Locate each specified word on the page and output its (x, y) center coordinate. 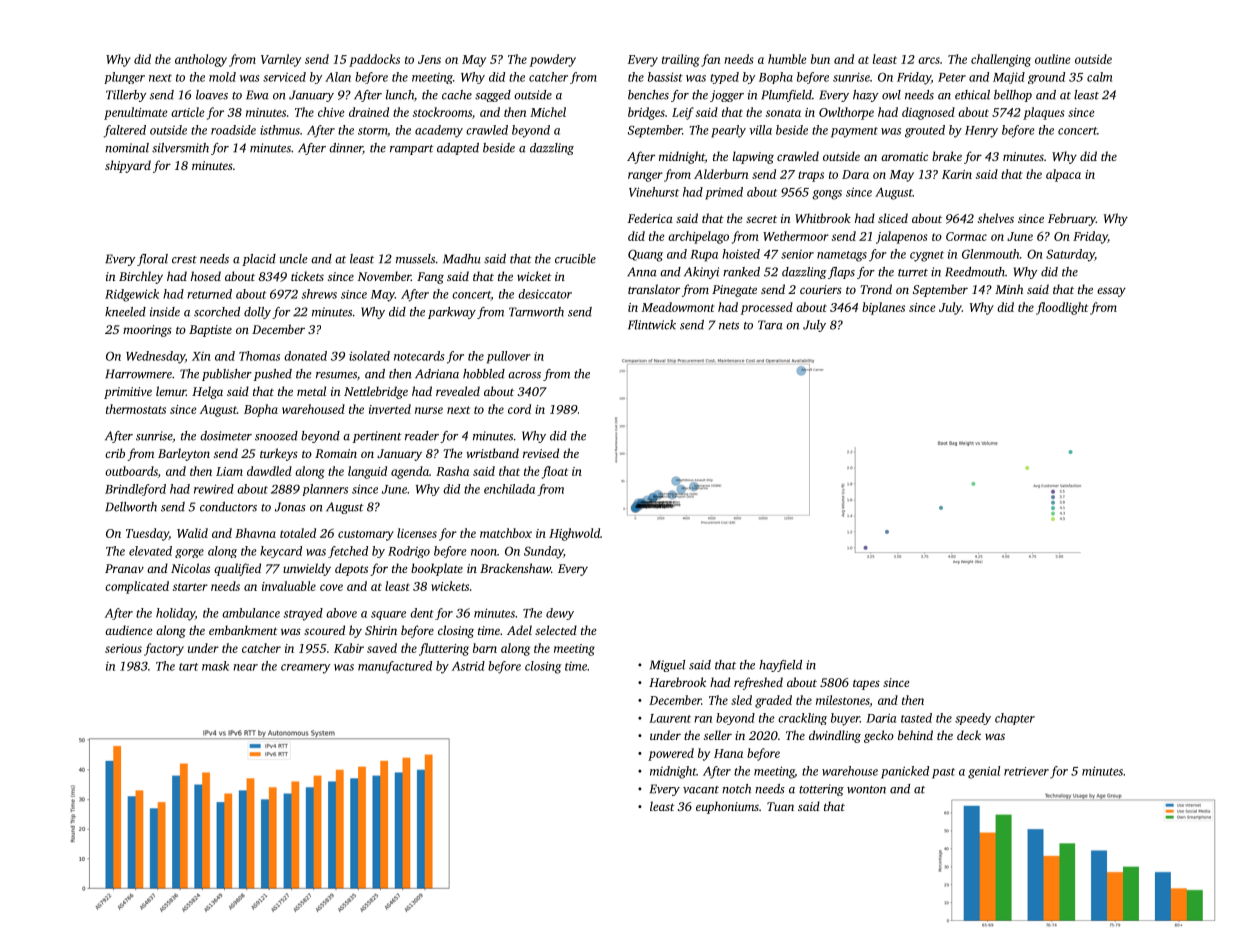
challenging (1001, 60)
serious (123, 648)
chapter (1015, 719)
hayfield (780, 666)
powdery (553, 60)
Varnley (281, 60)
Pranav (124, 568)
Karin (957, 174)
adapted (458, 149)
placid (259, 260)
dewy (560, 614)
